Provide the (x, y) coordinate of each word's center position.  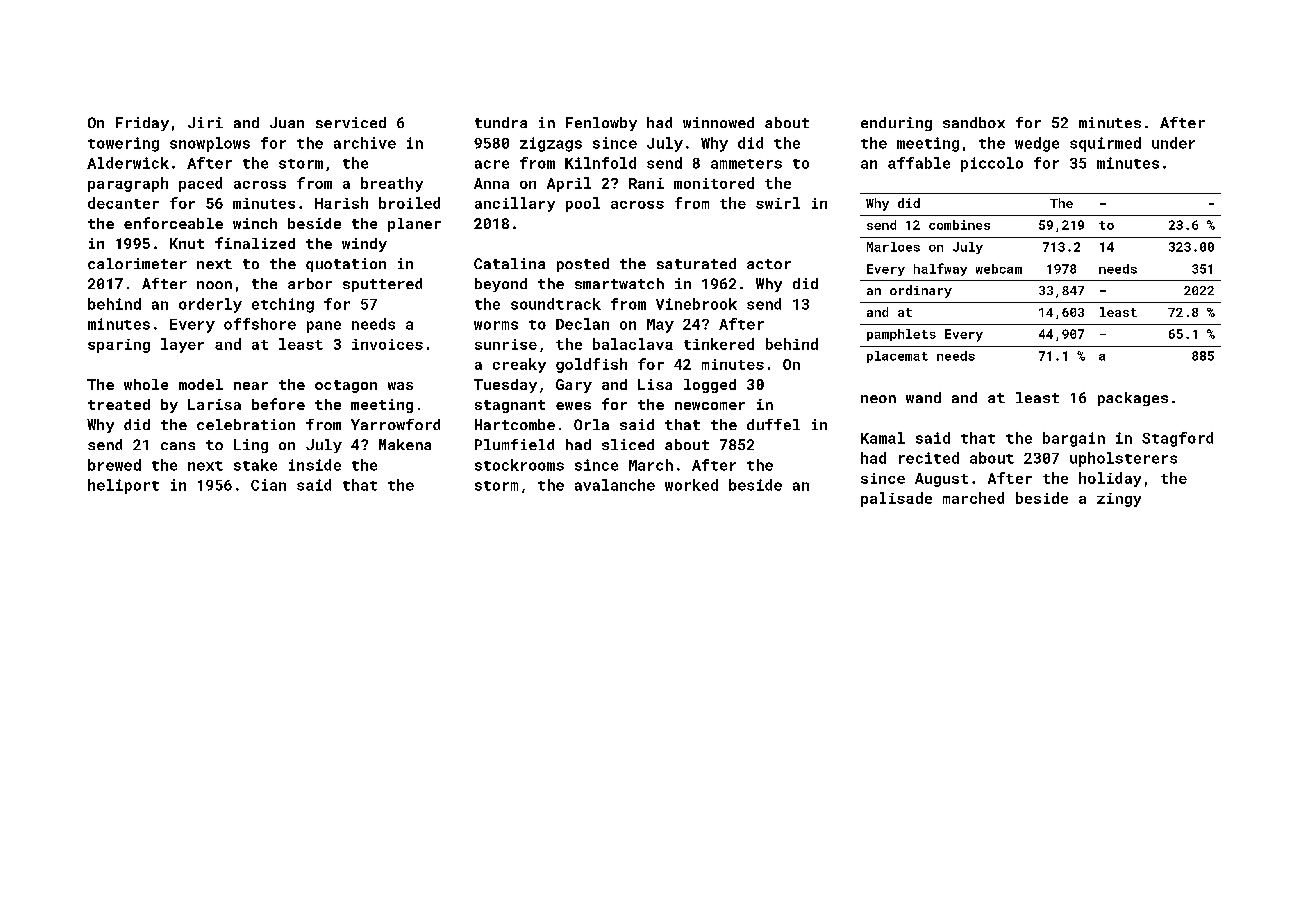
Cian (268, 485)
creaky (519, 365)
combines (959, 225)
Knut (187, 243)
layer (182, 345)
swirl (778, 203)
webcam (999, 269)
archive (365, 143)
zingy (1119, 500)
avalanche (615, 485)
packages (1133, 399)
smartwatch (619, 283)
